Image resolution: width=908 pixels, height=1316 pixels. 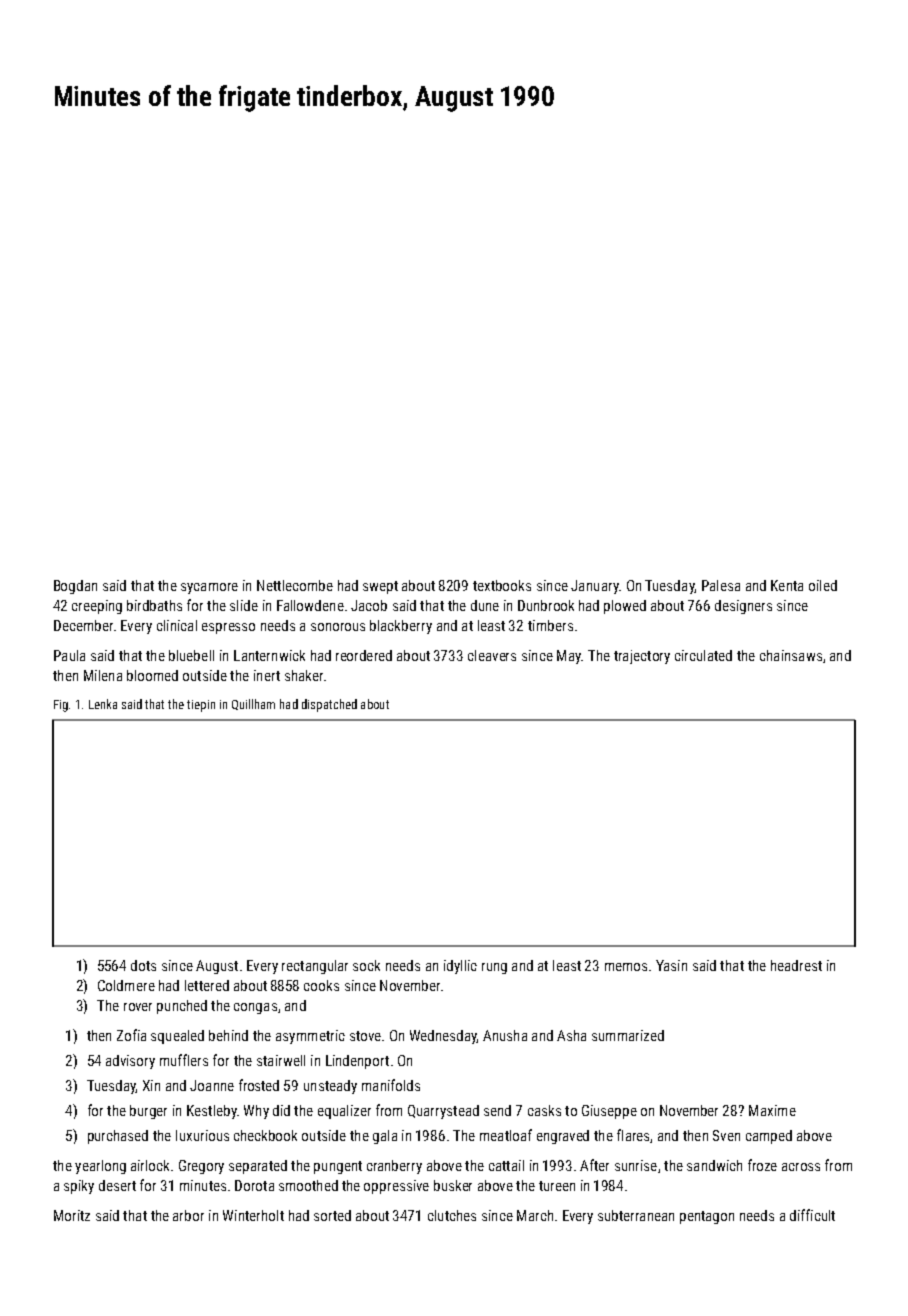 I want to click on Sven, so click(x=726, y=1135).
